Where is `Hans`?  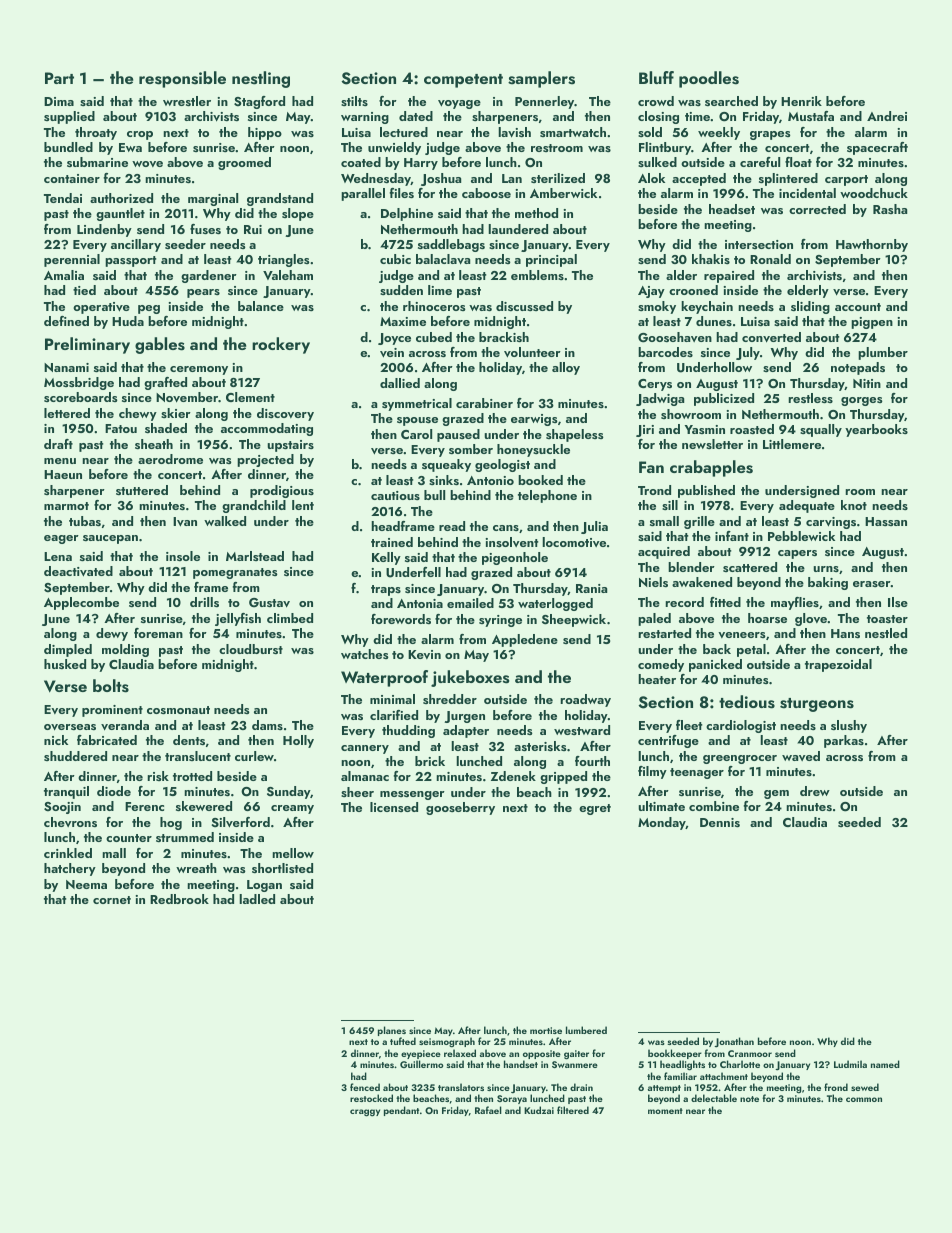
Hans is located at coordinates (845, 633).
